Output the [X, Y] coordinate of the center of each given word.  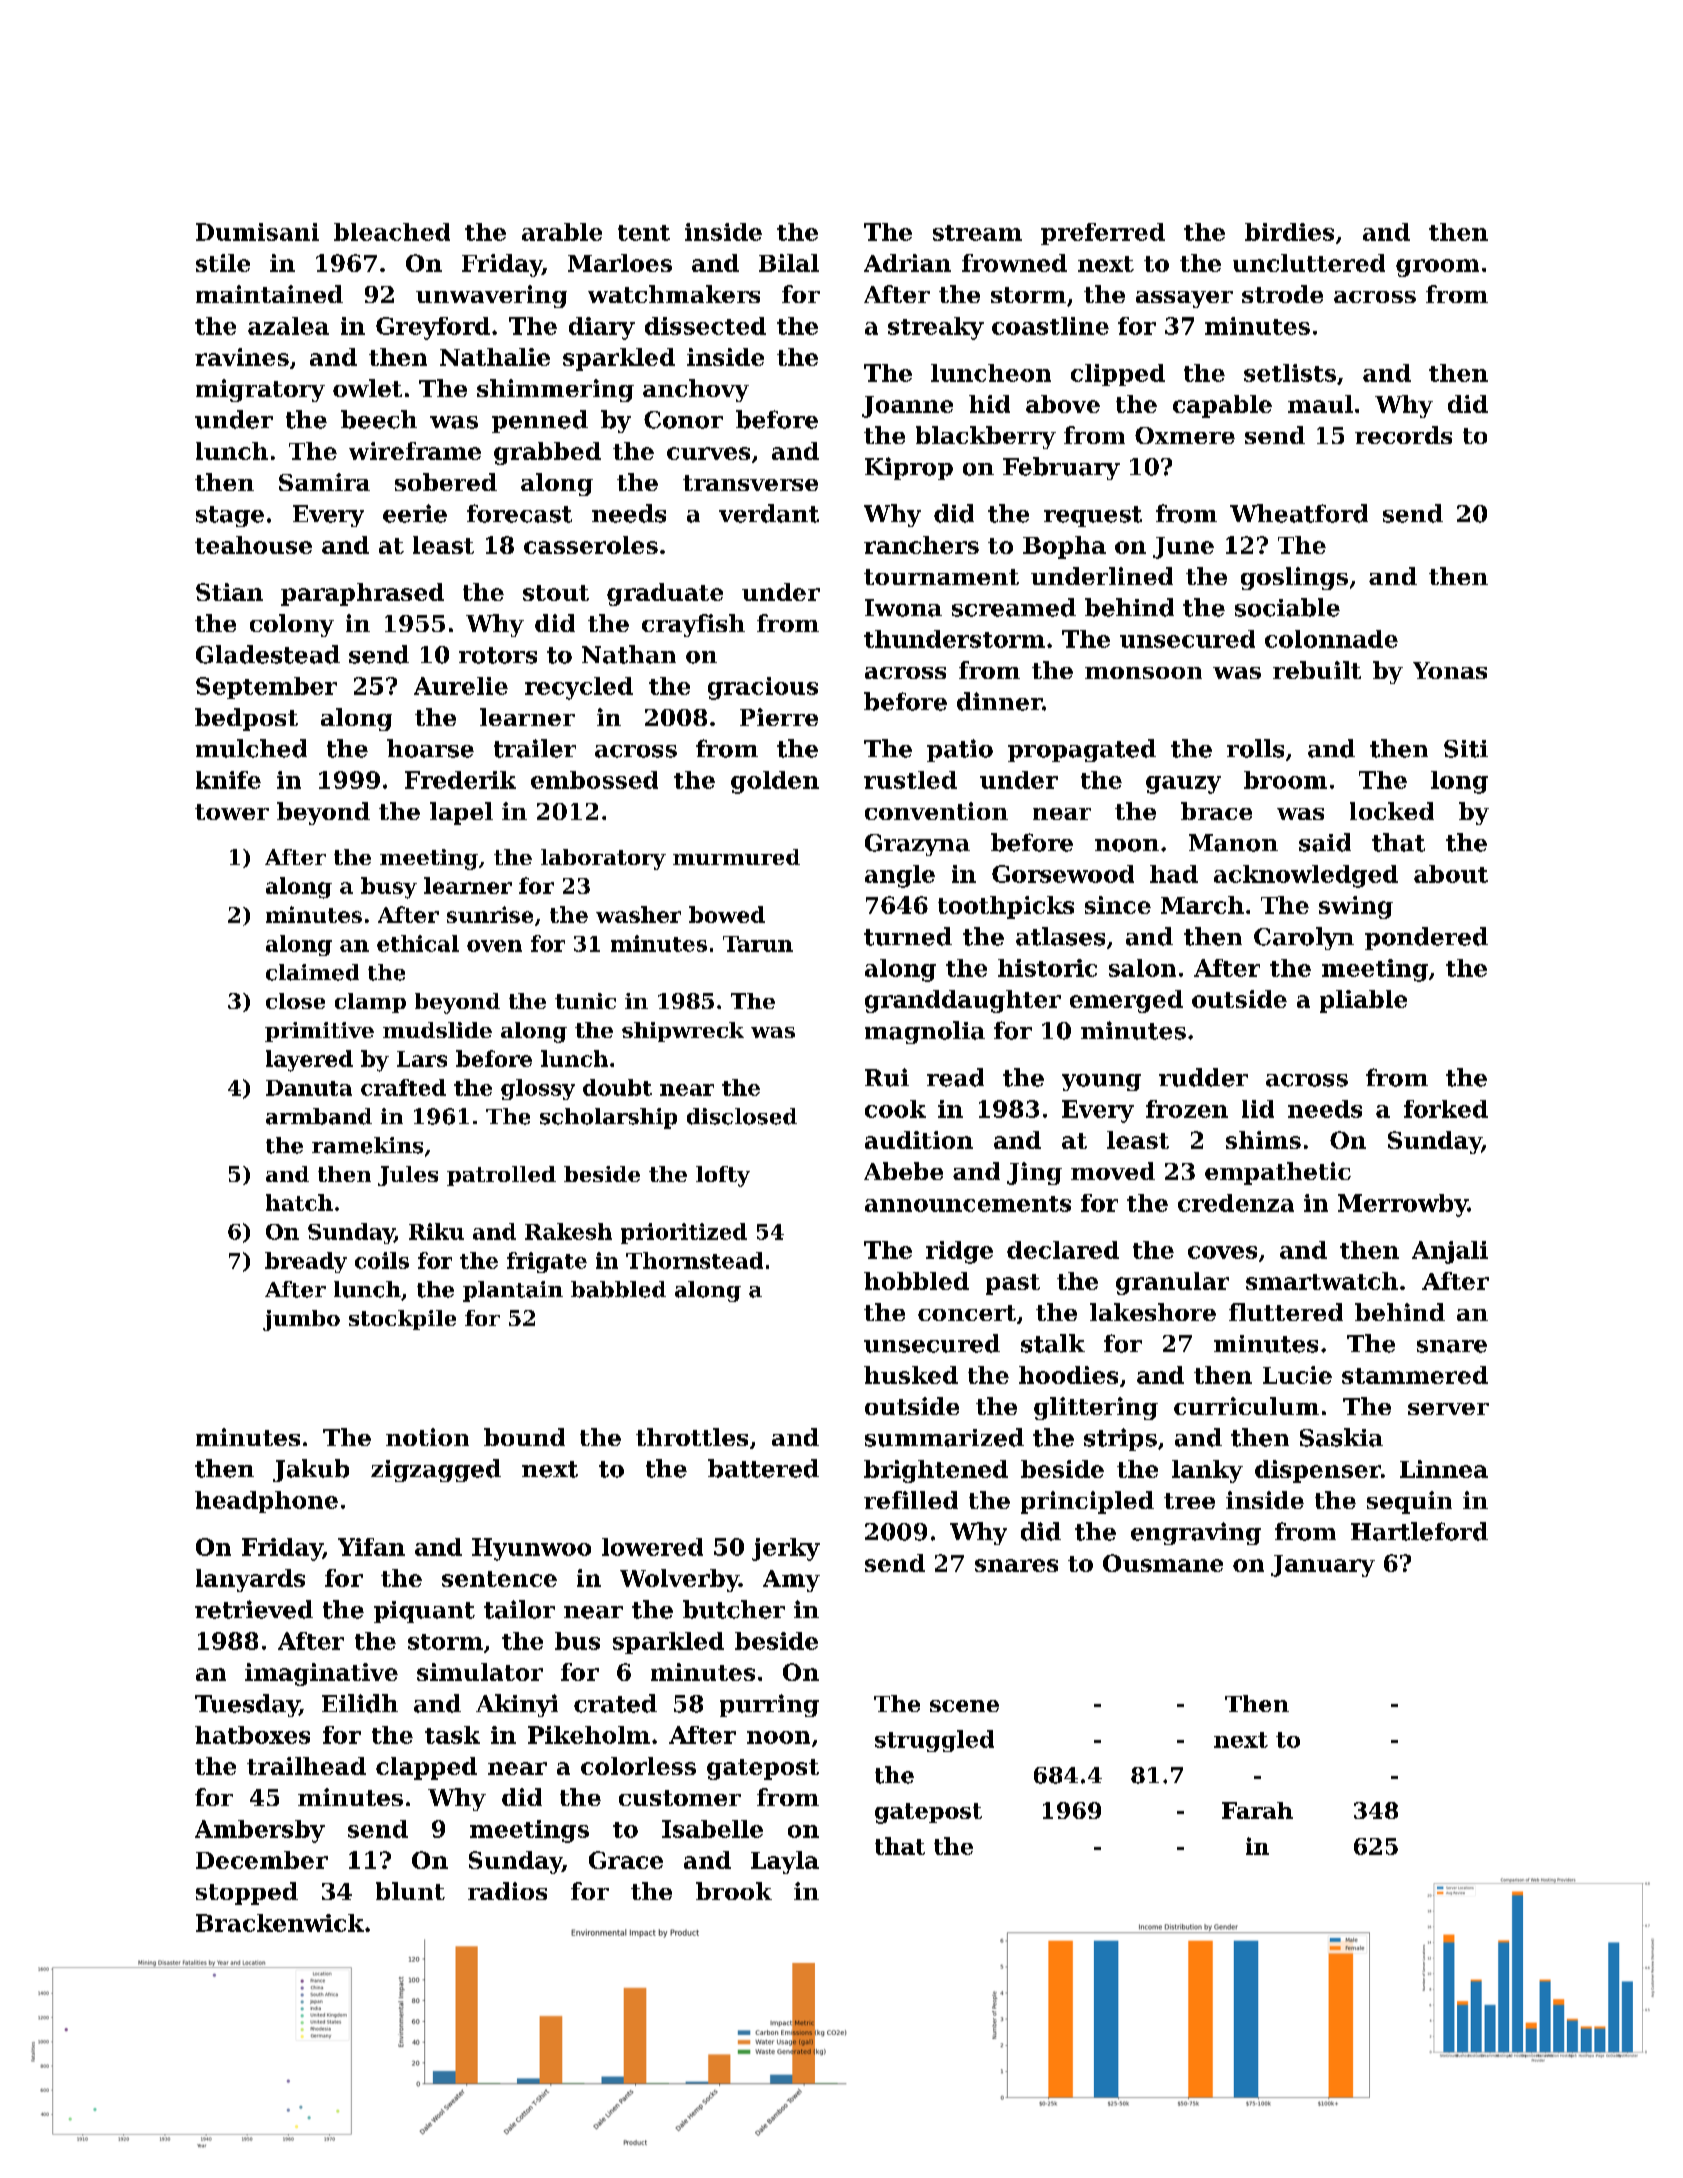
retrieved [254, 1609]
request [1093, 516]
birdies [1289, 232]
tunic [585, 1001]
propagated [1082, 750]
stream [977, 233]
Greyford [433, 328]
